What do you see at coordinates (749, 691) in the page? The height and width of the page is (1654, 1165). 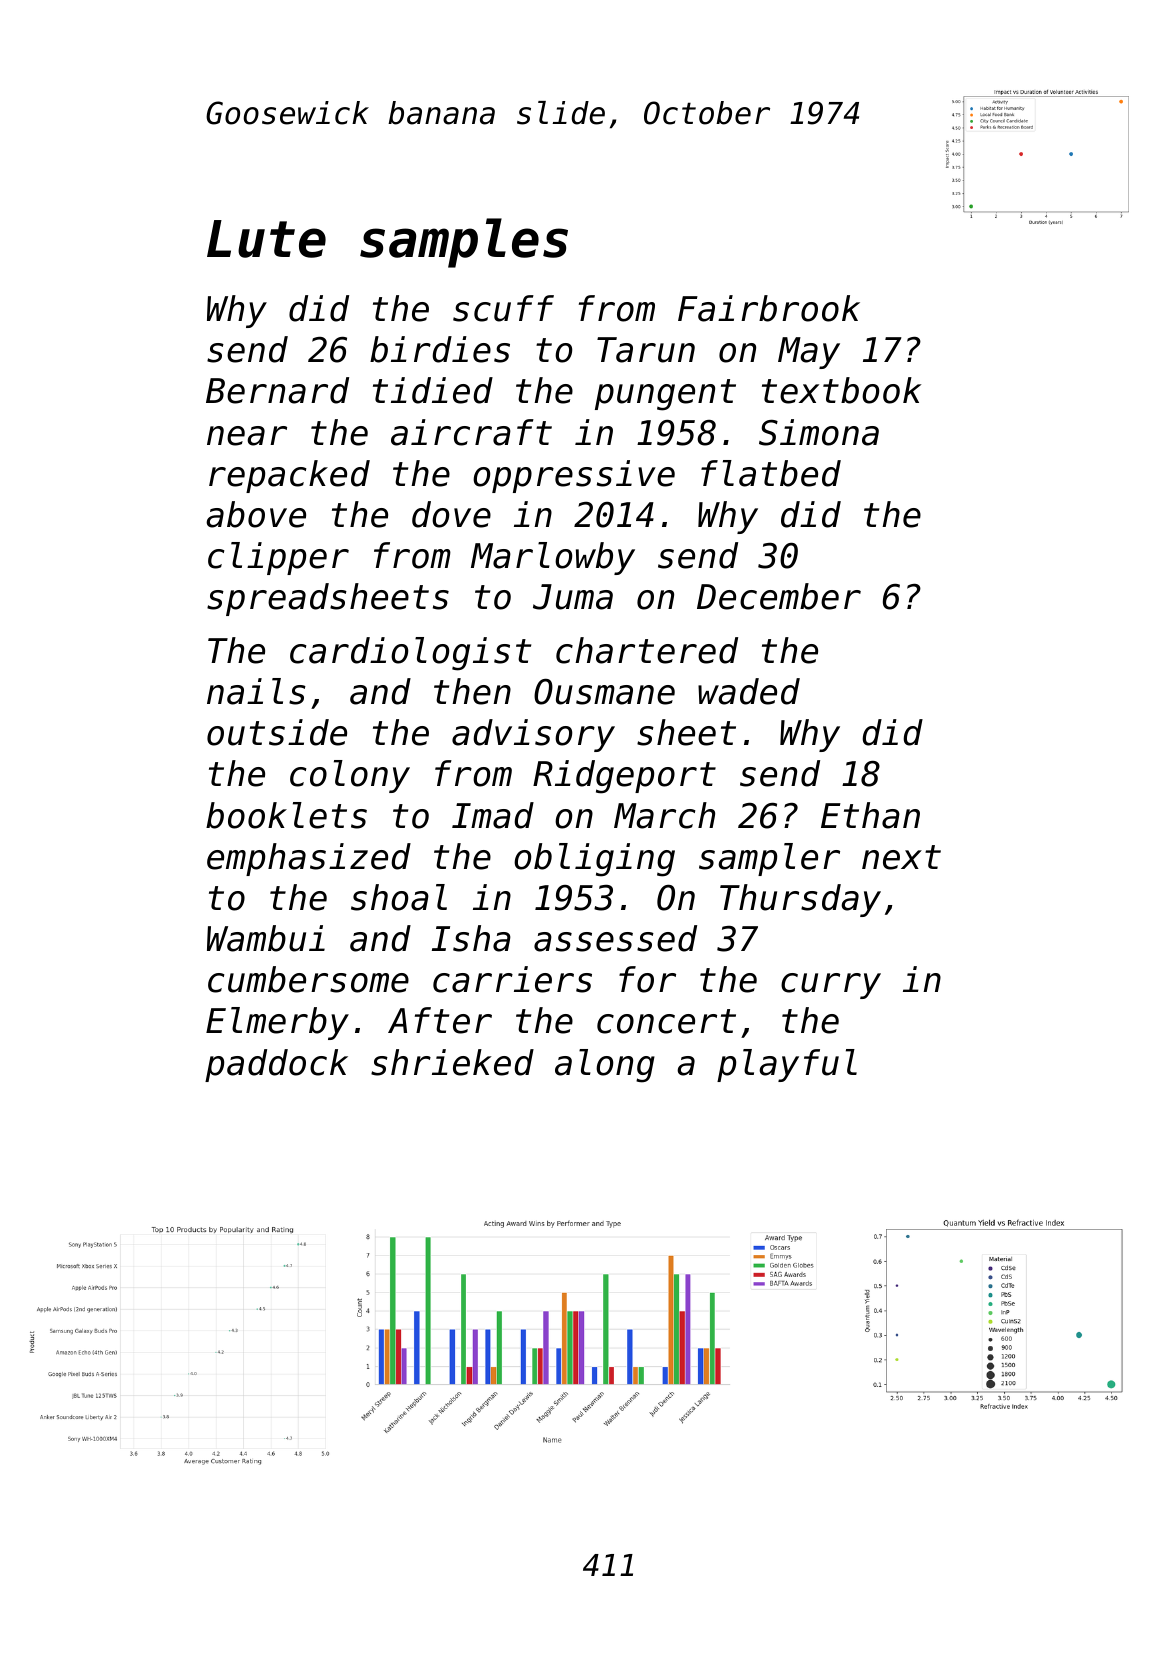 I see `waded` at bounding box center [749, 691].
